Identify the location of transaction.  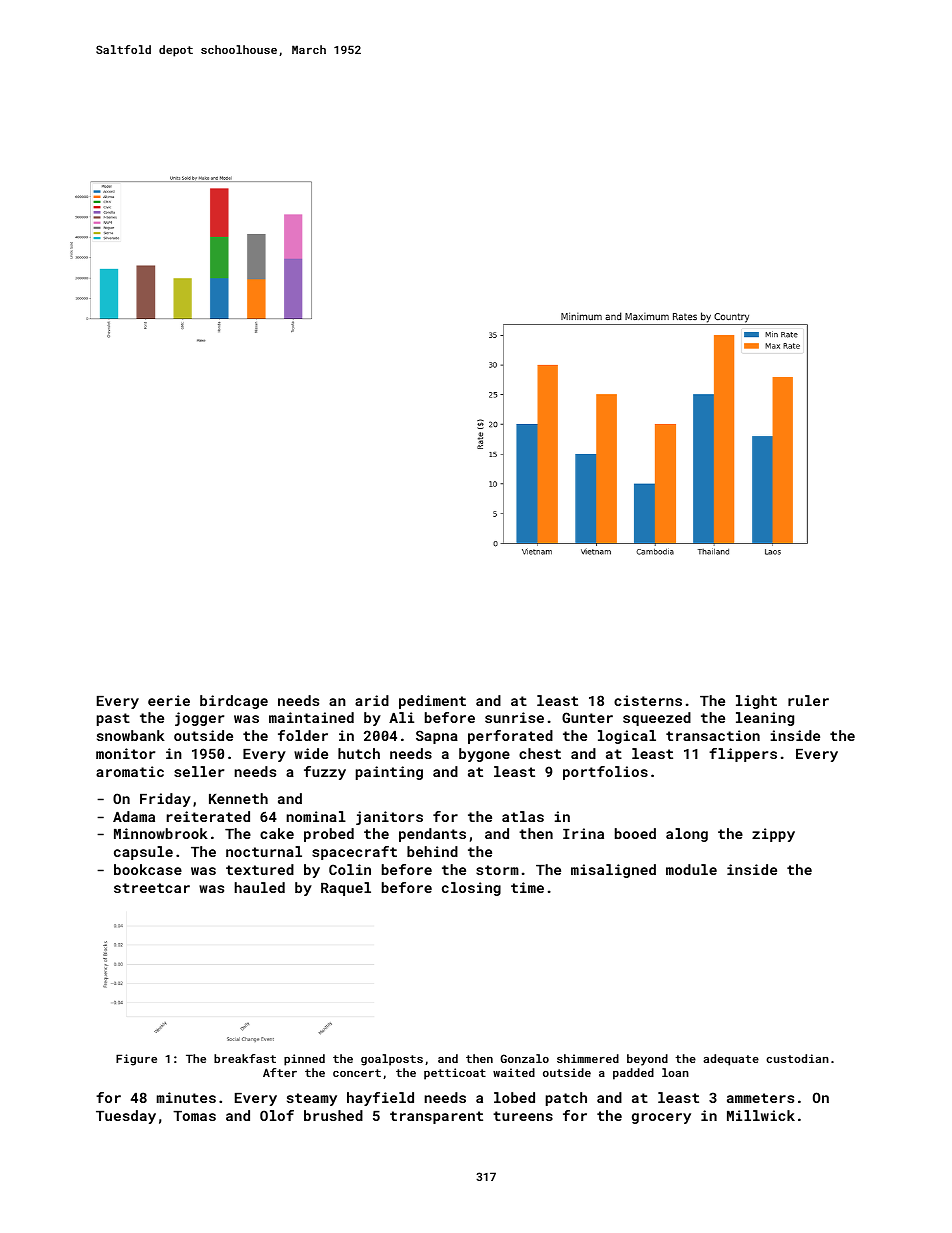
(713, 735).
